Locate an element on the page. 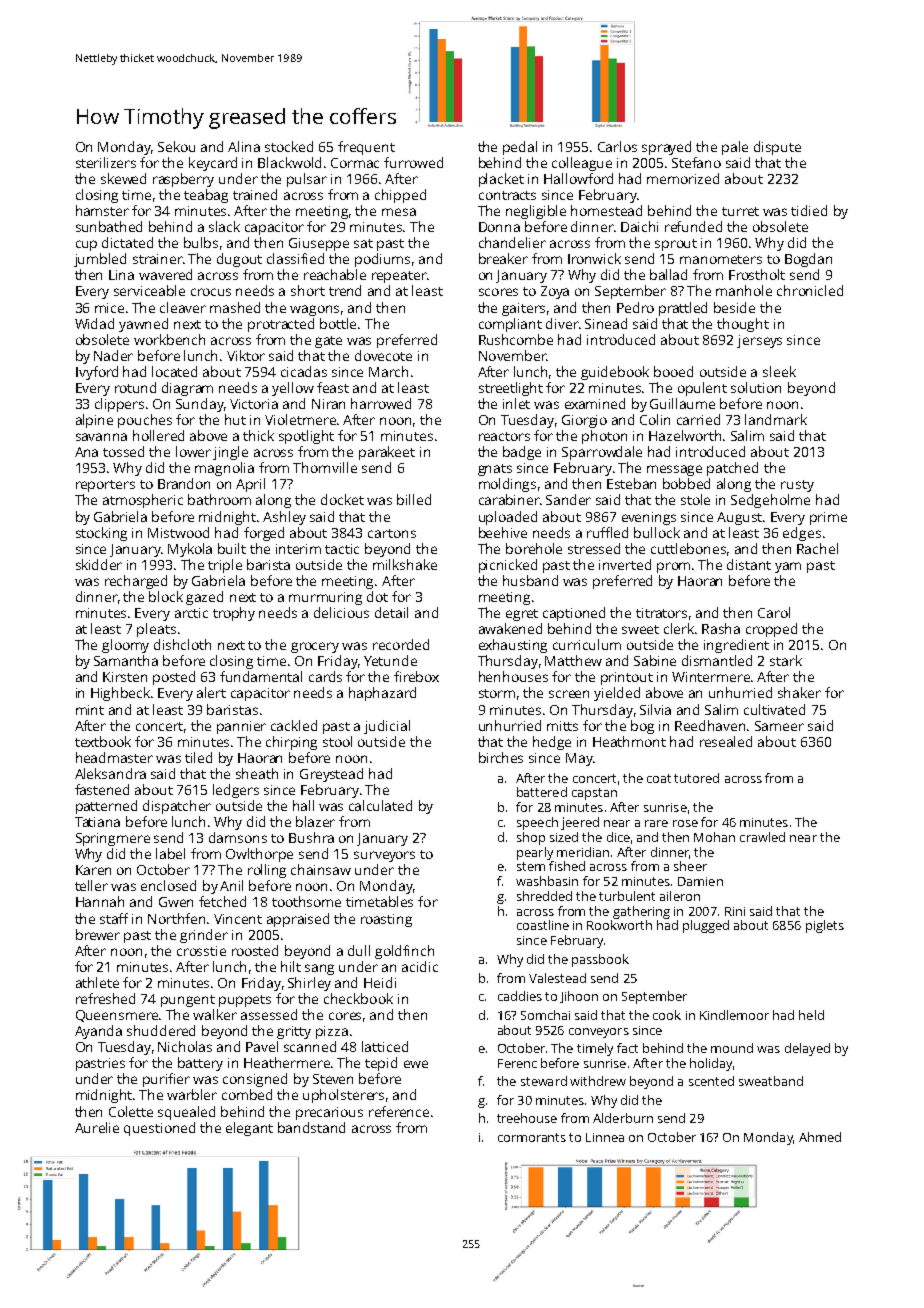 The width and height of the page is (924, 1308). questioned is located at coordinates (159, 1129).
